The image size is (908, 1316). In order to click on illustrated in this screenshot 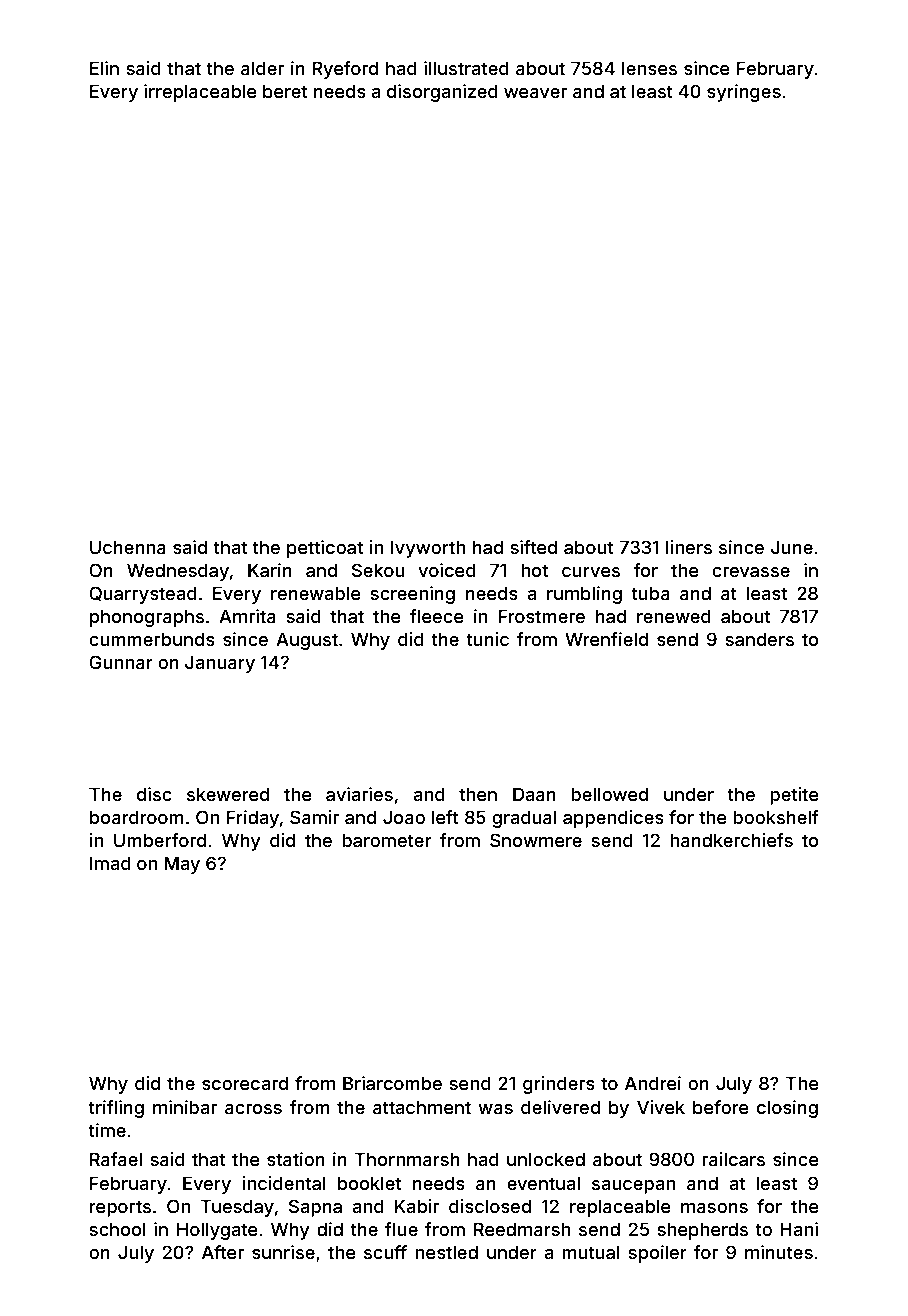, I will do `click(466, 68)`.
